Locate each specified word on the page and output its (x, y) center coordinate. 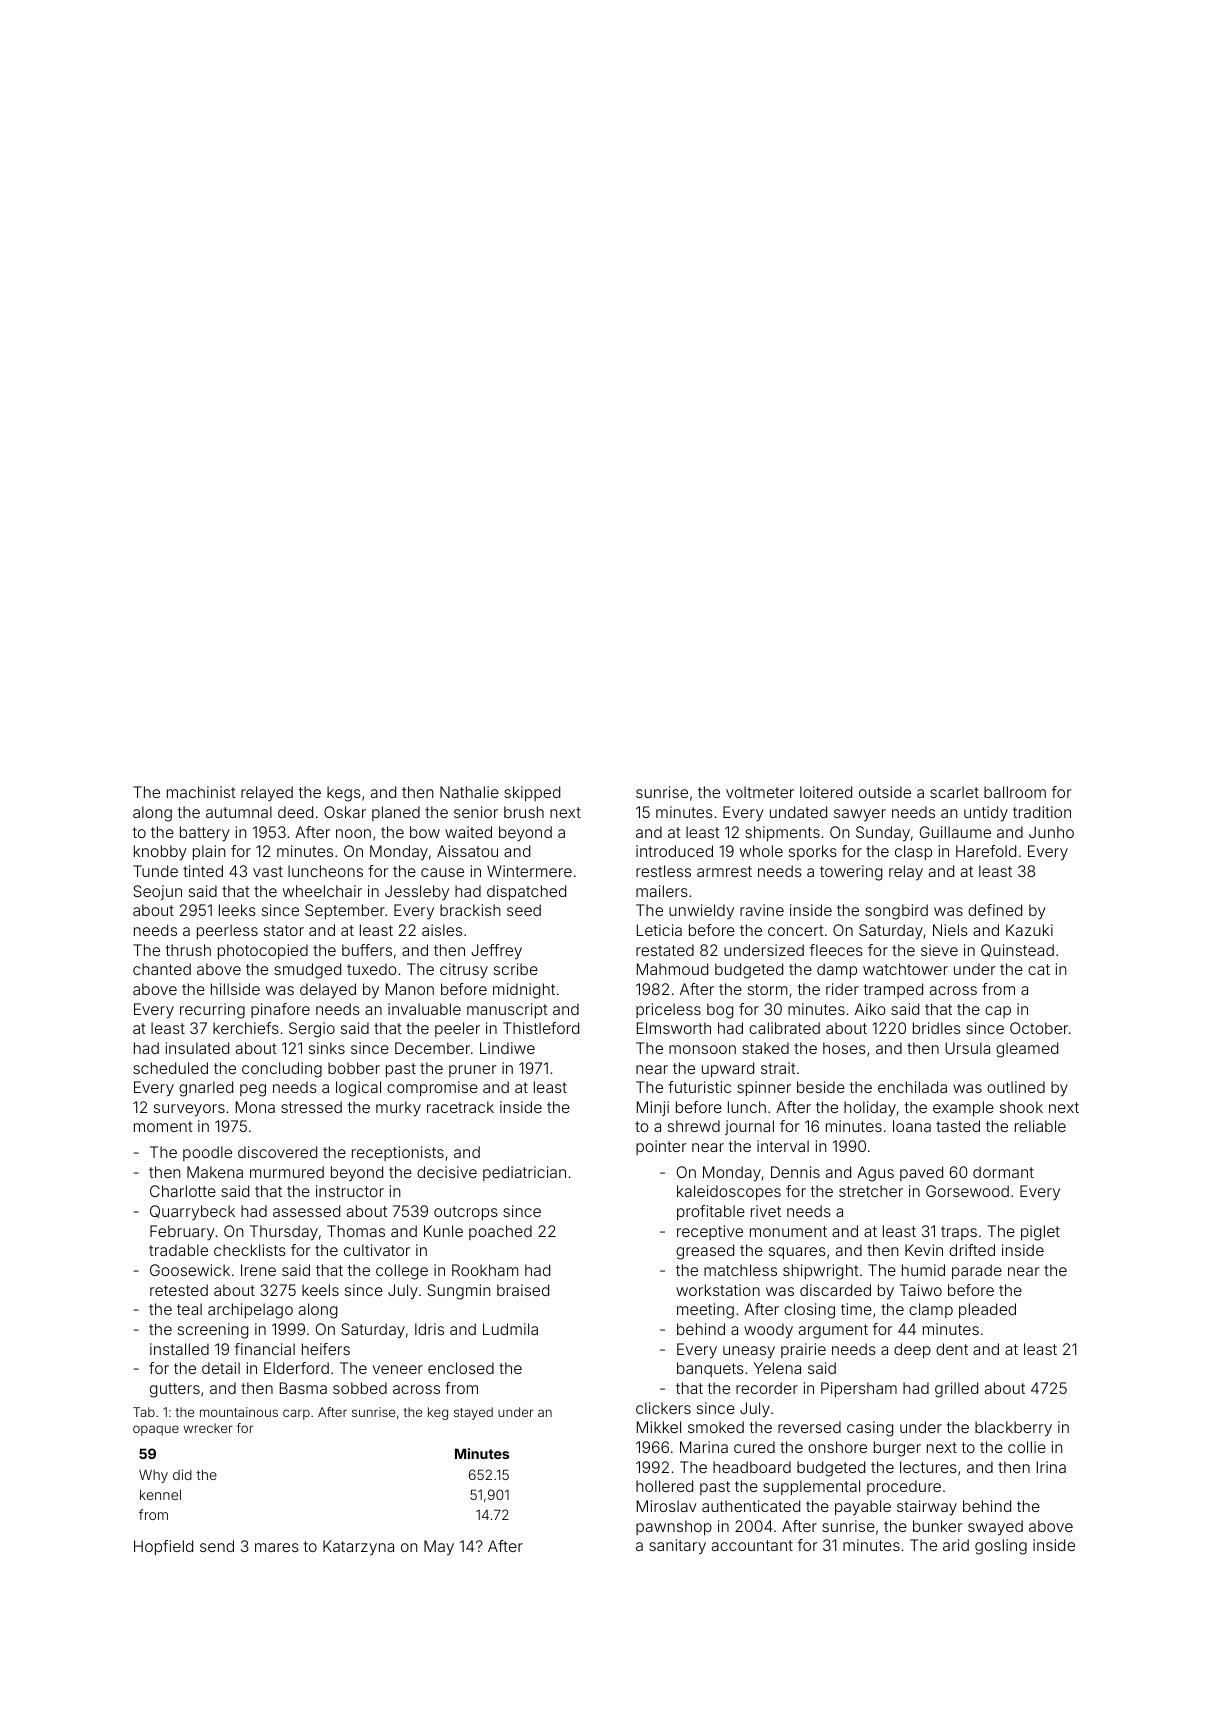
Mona (255, 1107)
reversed (809, 1427)
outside (885, 792)
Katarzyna (358, 1548)
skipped (532, 793)
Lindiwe (507, 1048)
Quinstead (1017, 950)
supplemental (811, 1487)
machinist (201, 792)
